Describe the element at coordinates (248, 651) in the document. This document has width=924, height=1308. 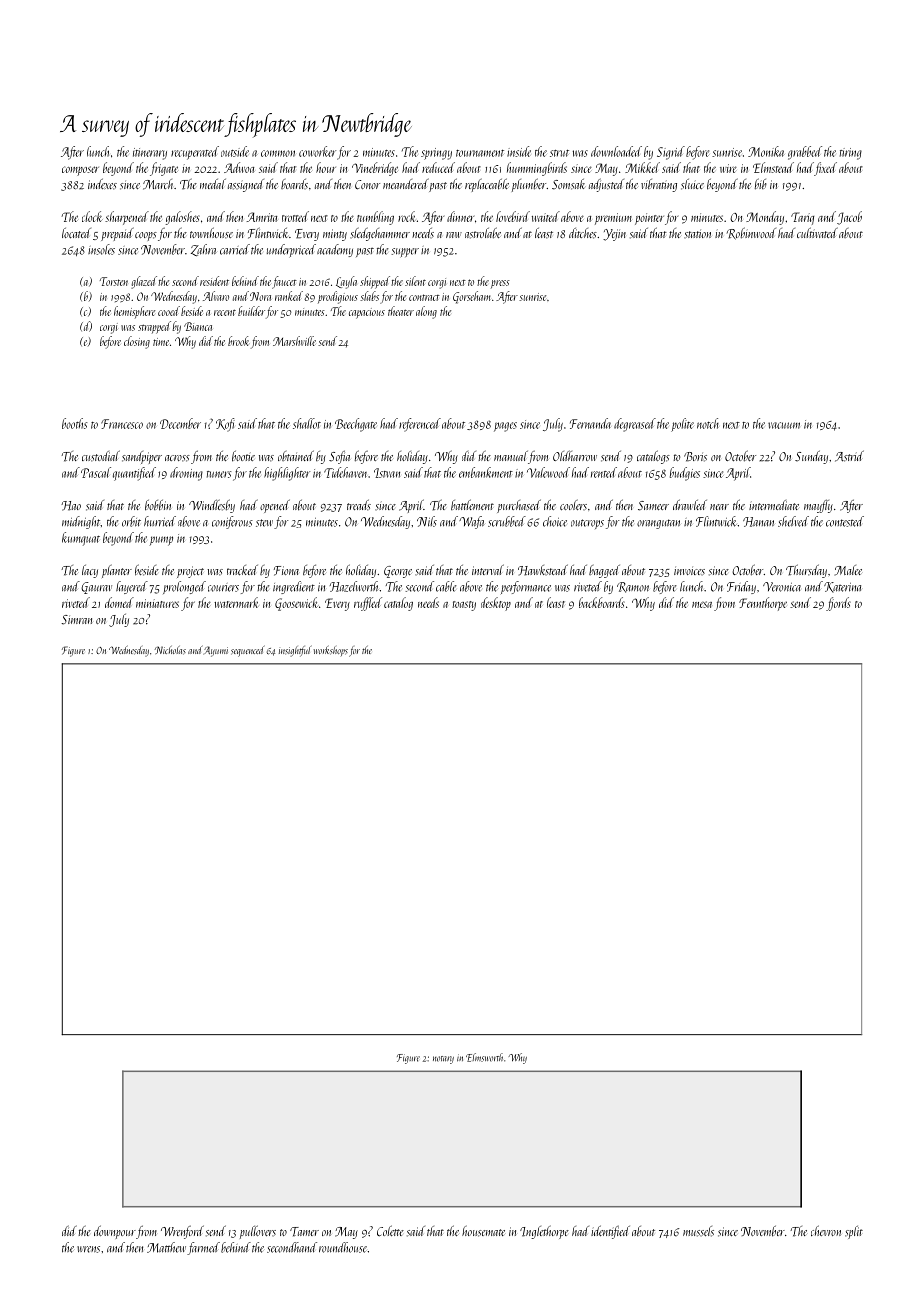
I see `sequenced` at that location.
